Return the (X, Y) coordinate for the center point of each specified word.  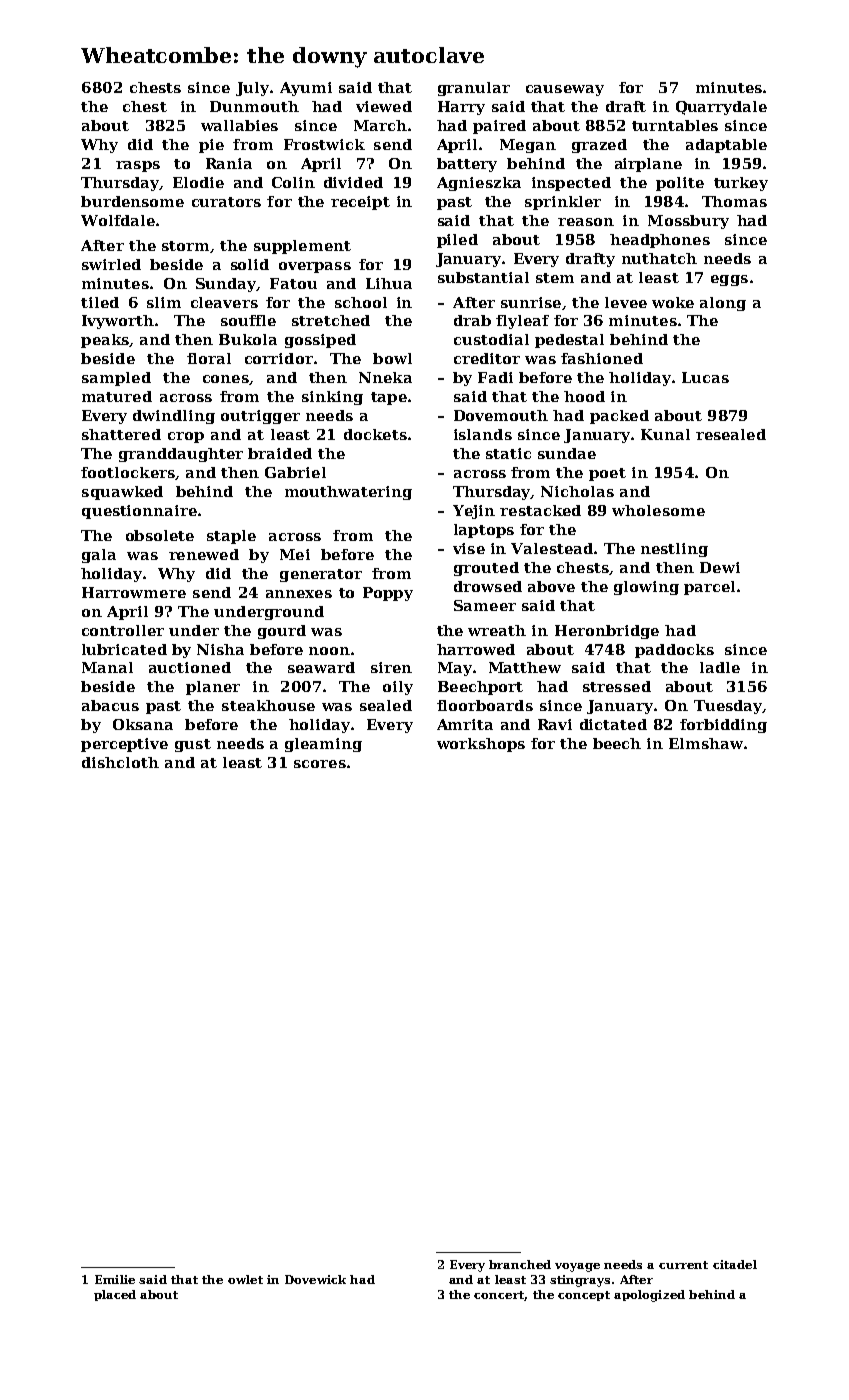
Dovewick (315, 1279)
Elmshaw (706, 743)
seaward (321, 667)
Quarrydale (721, 108)
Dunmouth (254, 106)
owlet (245, 1279)
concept (584, 1296)
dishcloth (120, 762)
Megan (528, 146)
